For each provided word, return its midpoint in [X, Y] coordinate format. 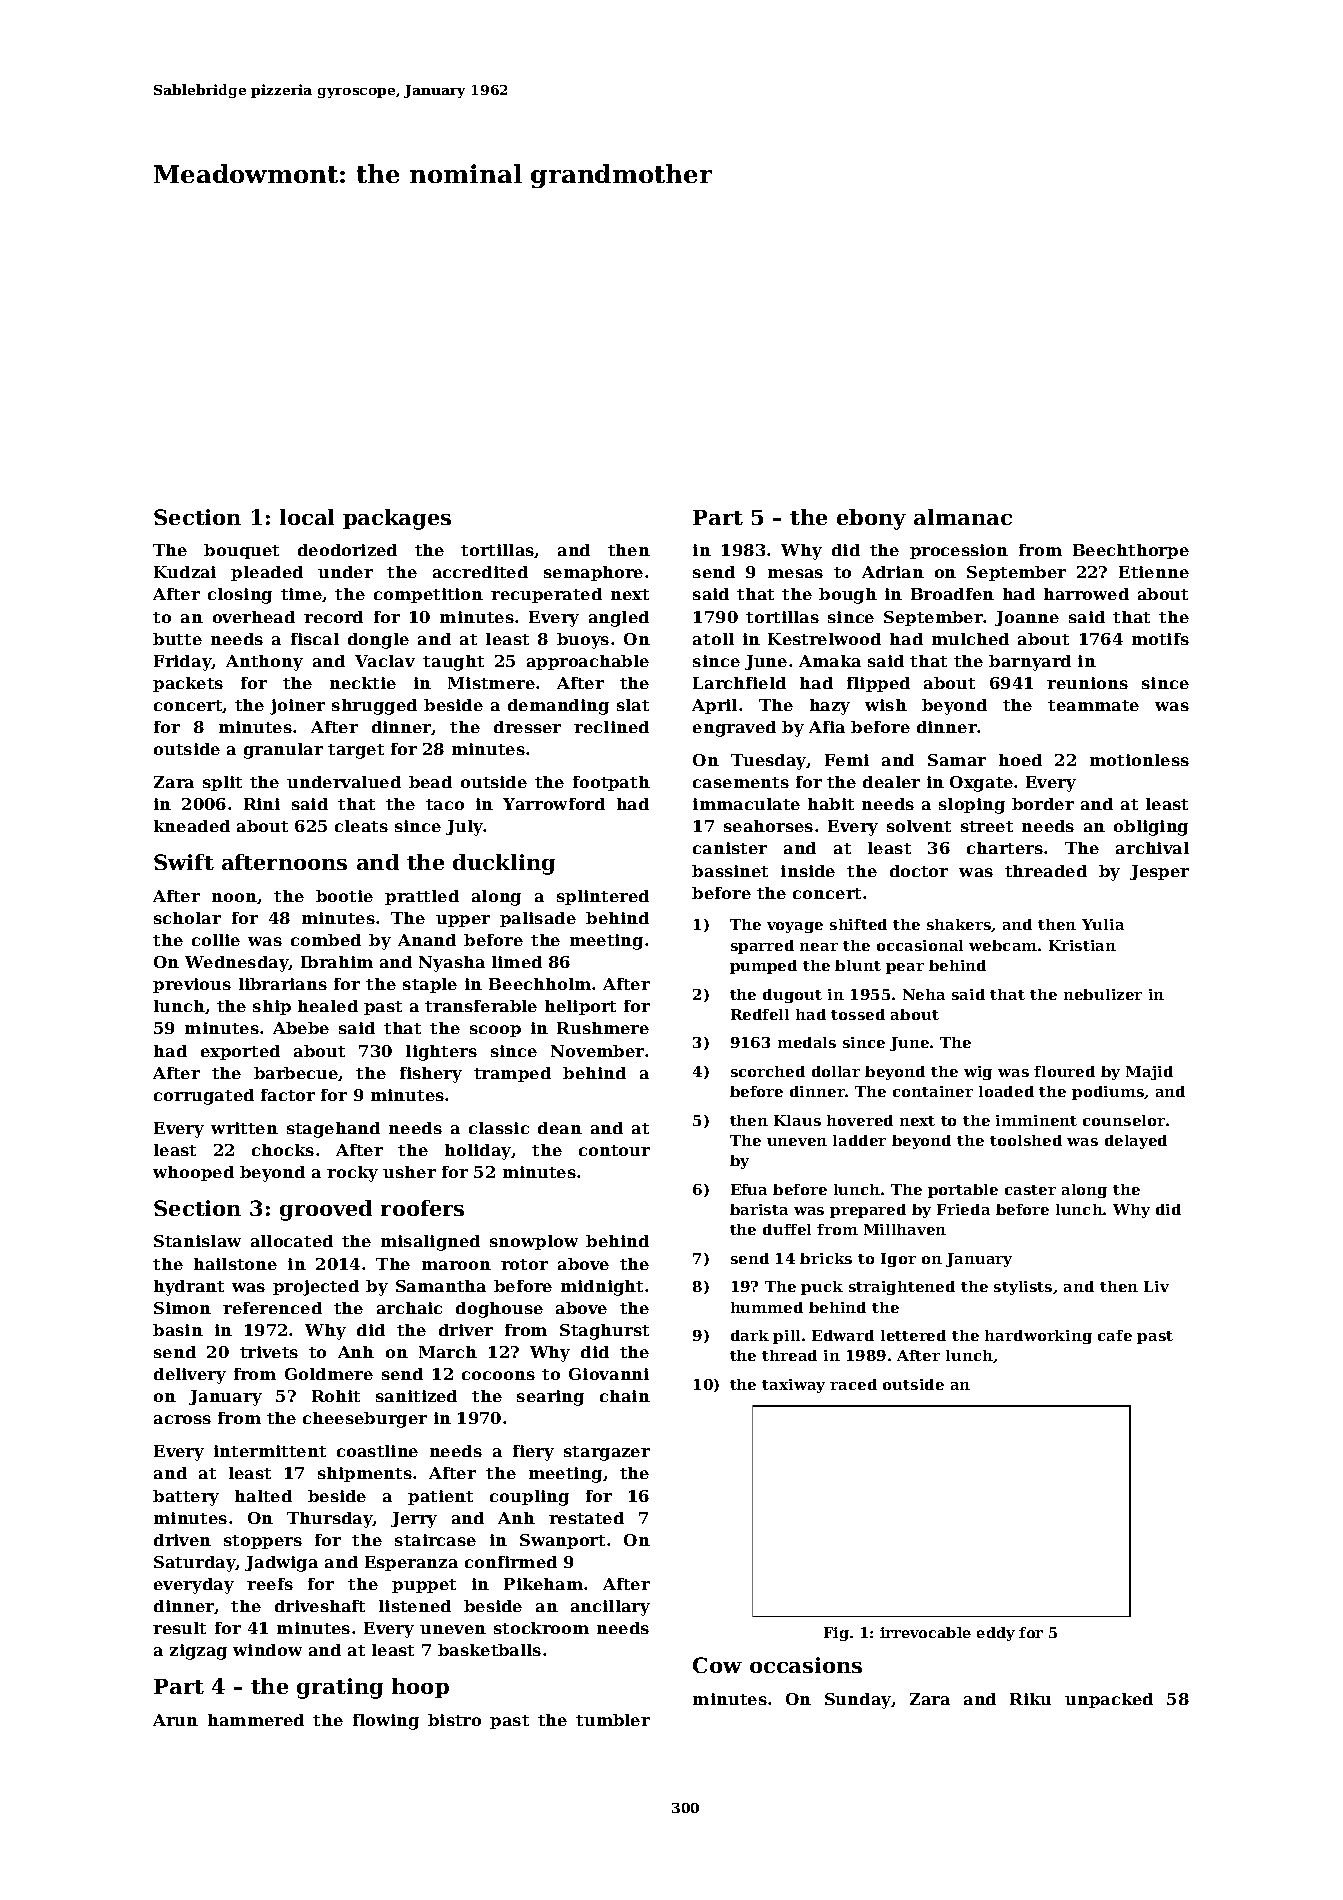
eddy [996, 1634]
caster [1030, 1190]
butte [177, 639]
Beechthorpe [1131, 551]
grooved [326, 1210]
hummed [767, 1307]
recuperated [546, 595]
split [222, 783]
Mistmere [491, 683]
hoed [1020, 760]
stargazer [607, 1453]
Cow [717, 1665]
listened [415, 1606]
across [182, 1419]
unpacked [1109, 1700]
